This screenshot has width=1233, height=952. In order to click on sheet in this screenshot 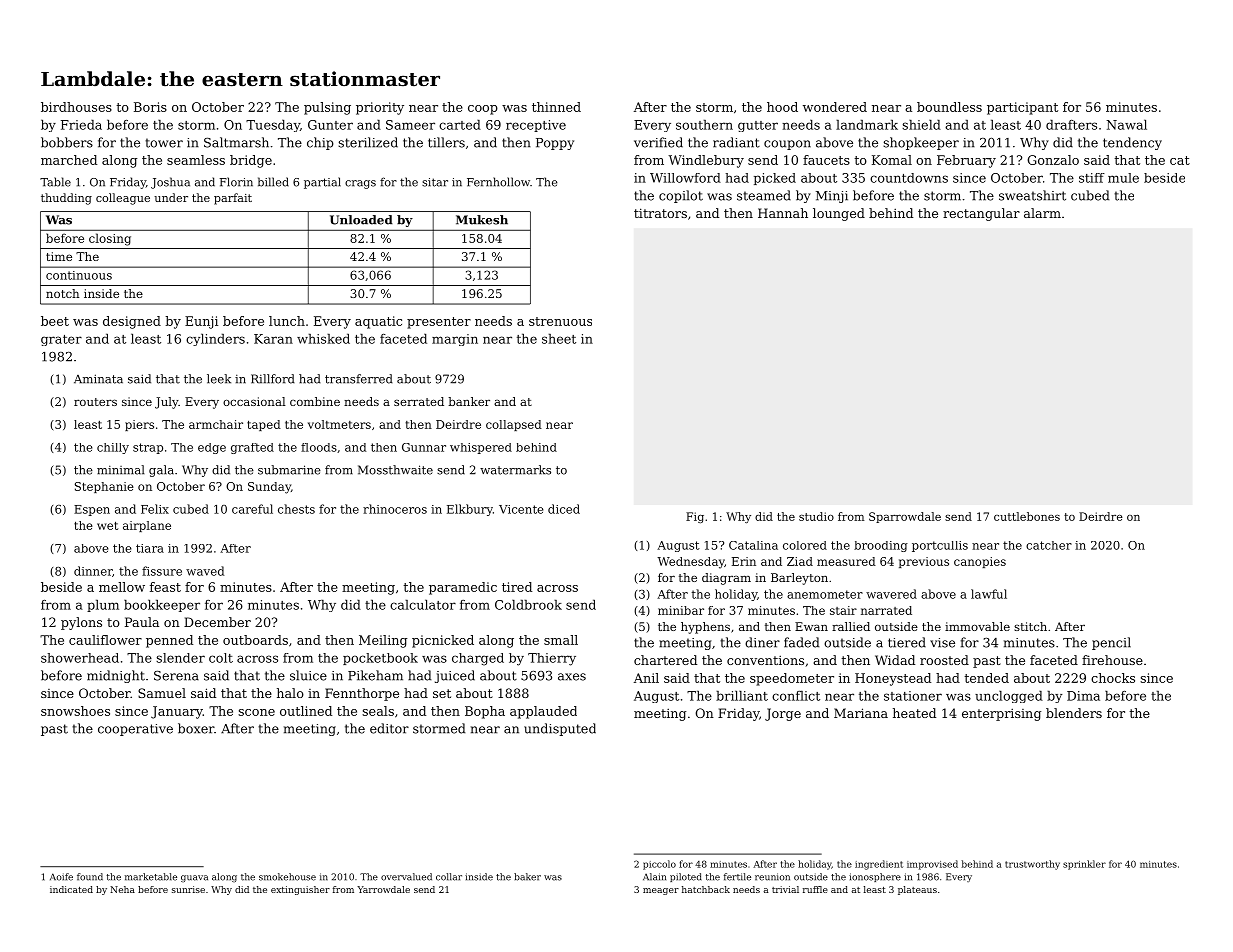, I will do `click(559, 338)`.
